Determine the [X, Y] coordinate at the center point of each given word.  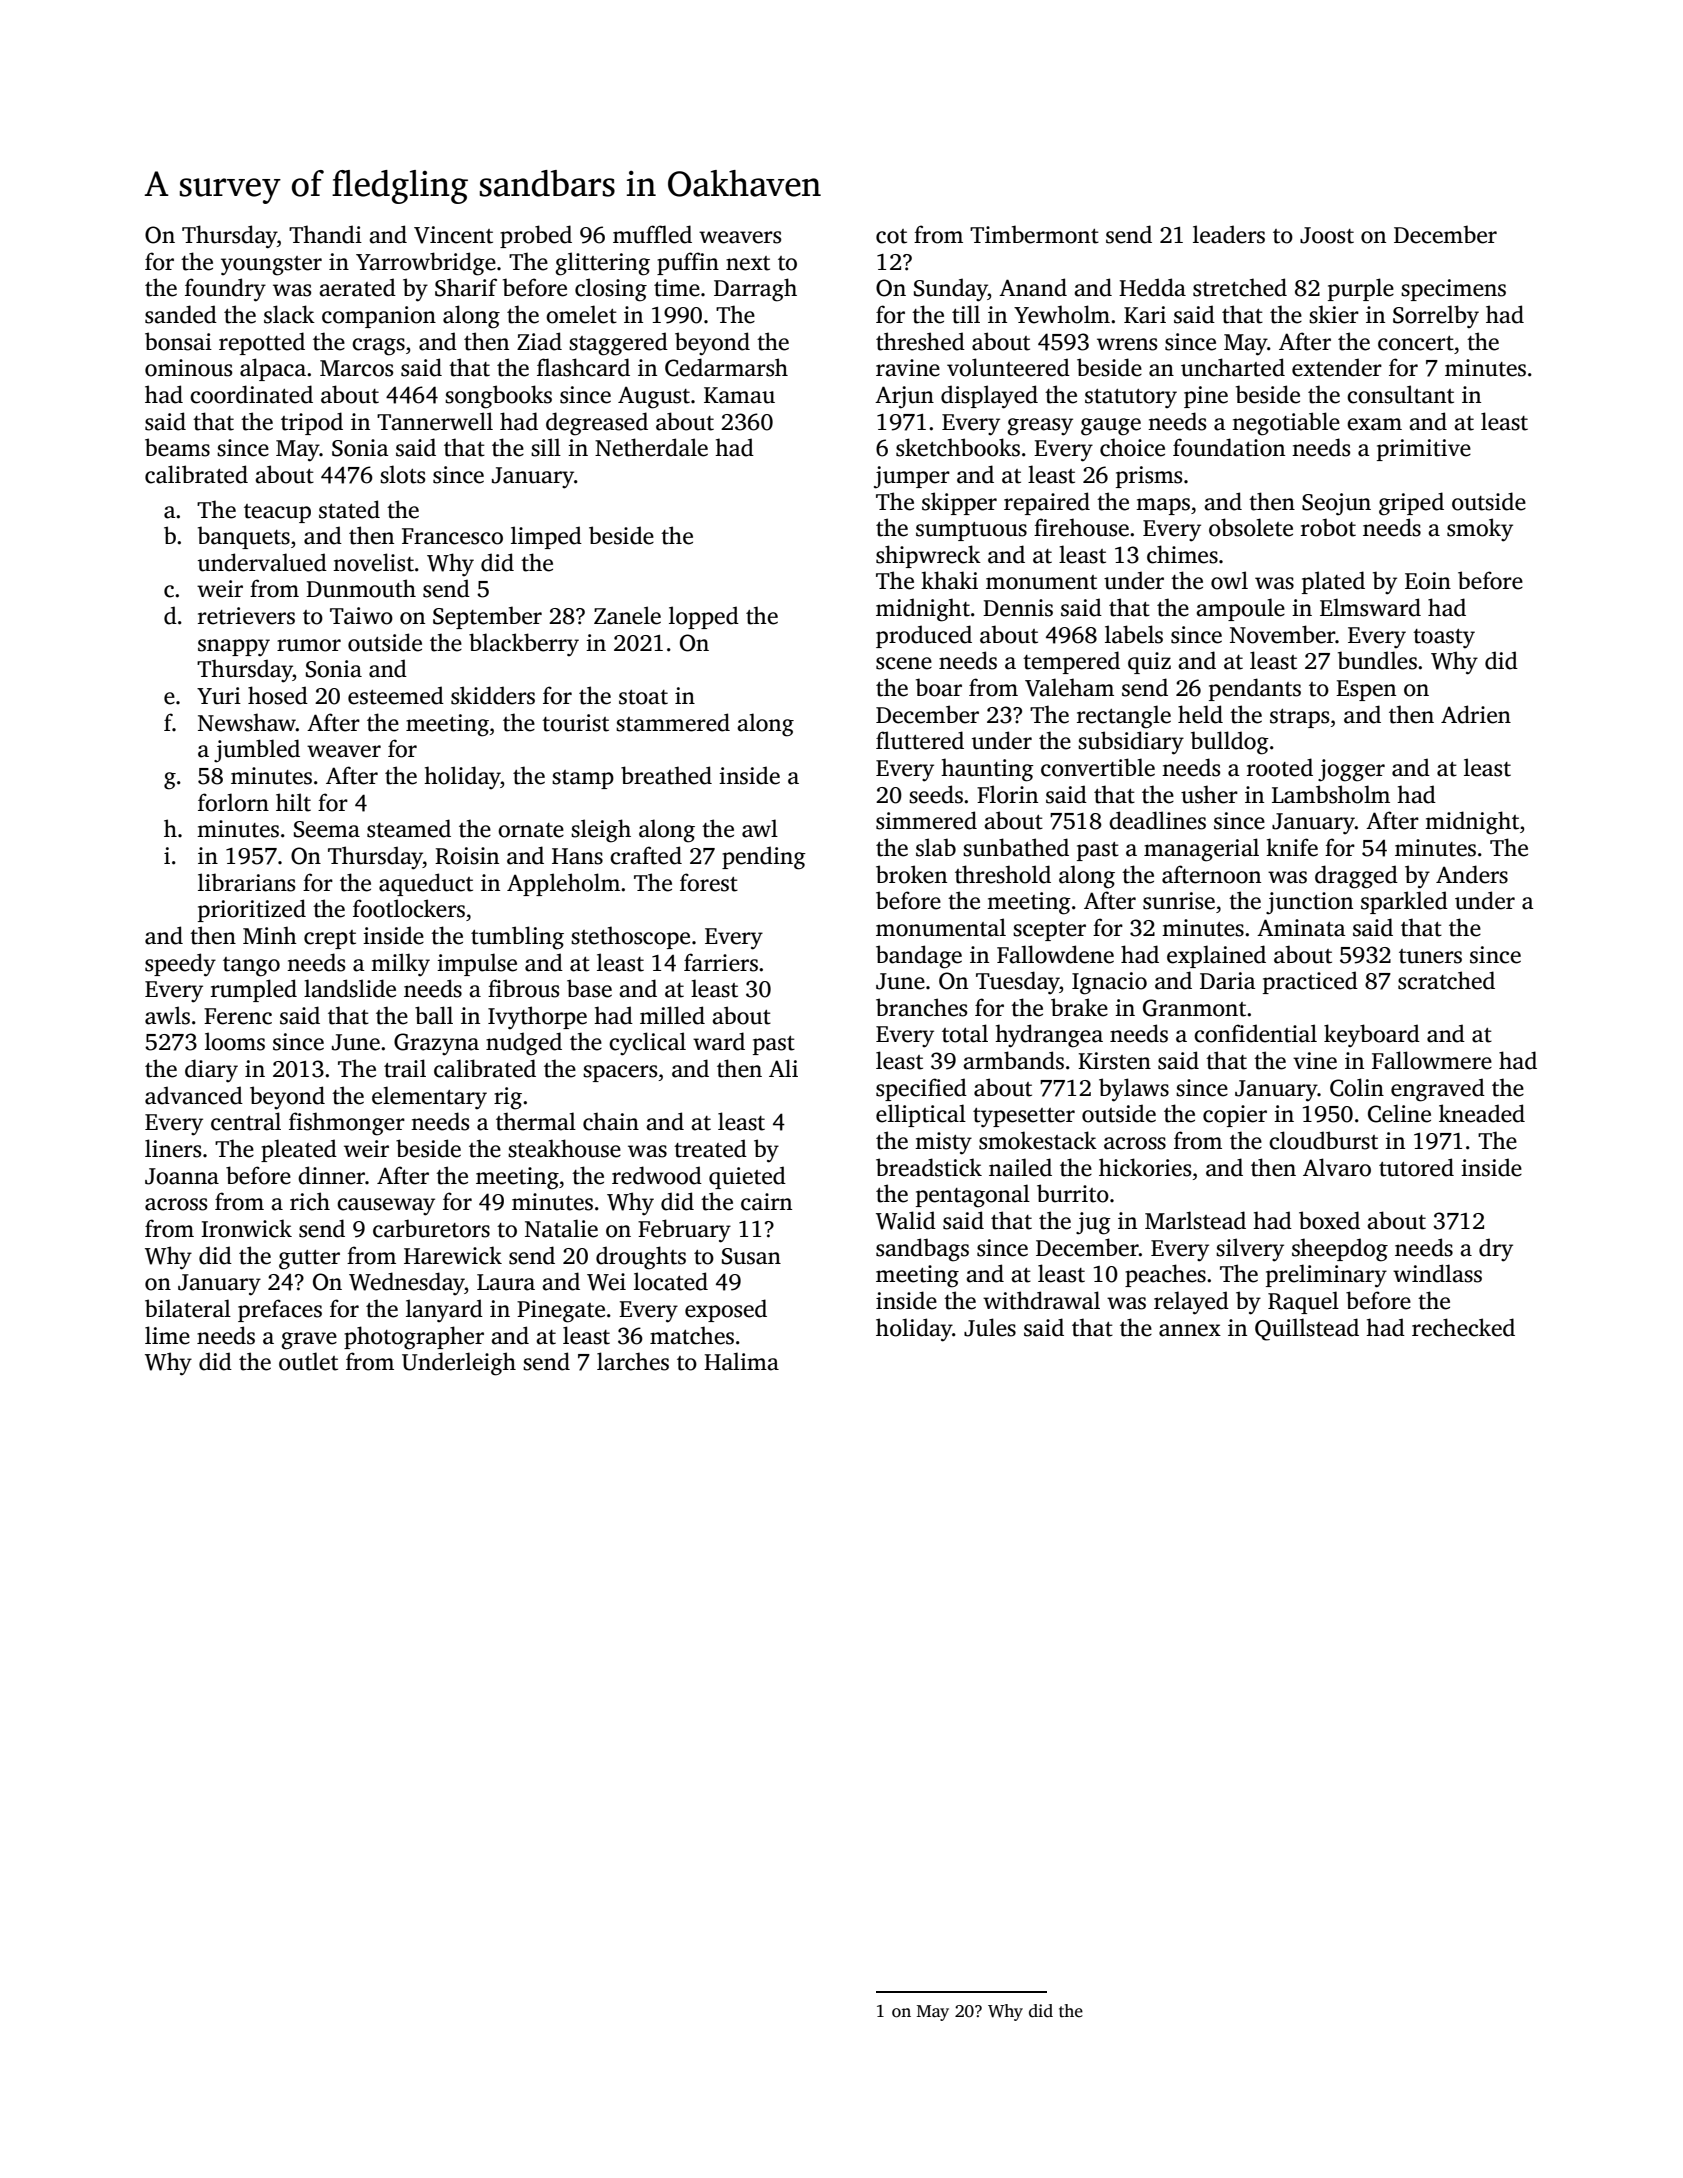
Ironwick [246, 1228]
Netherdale [651, 447]
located [671, 1281]
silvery [1250, 1250]
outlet [308, 1361]
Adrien [1476, 714]
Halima [741, 1361]
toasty [1444, 638]
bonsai [178, 341]
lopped [704, 617]
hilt [293, 802]
